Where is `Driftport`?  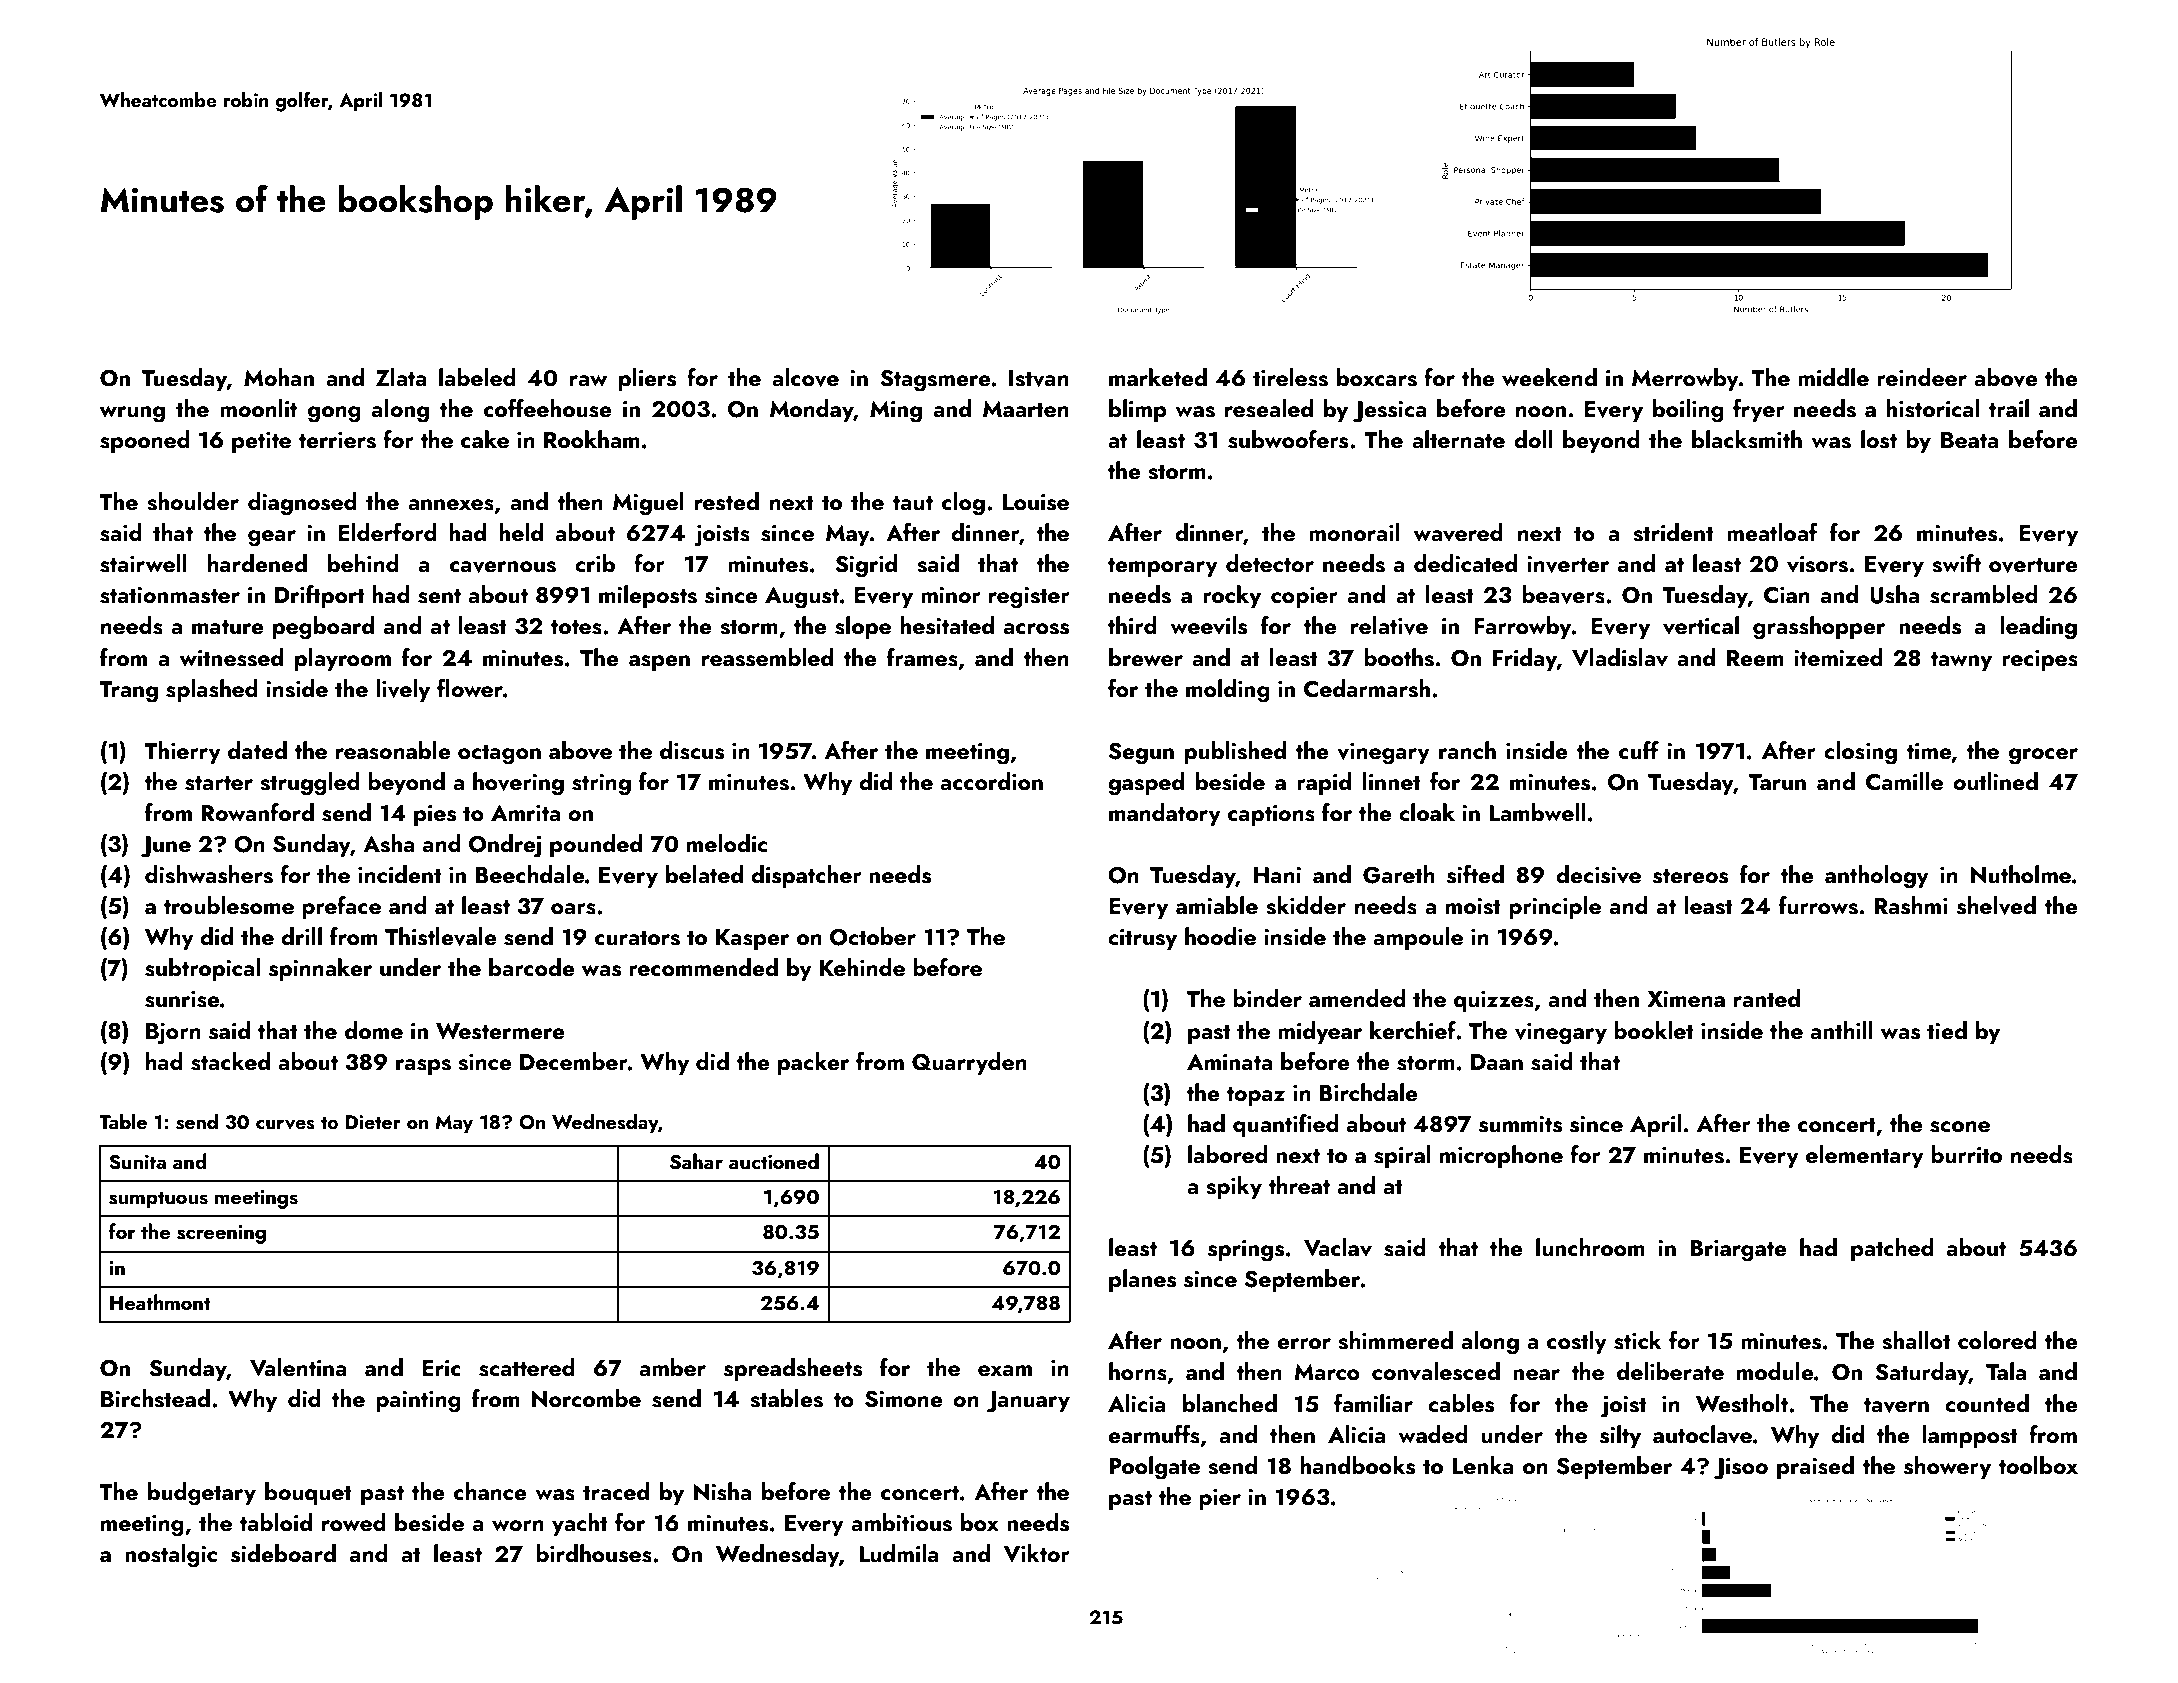 Driftport is located at coordinates (320, 596).
